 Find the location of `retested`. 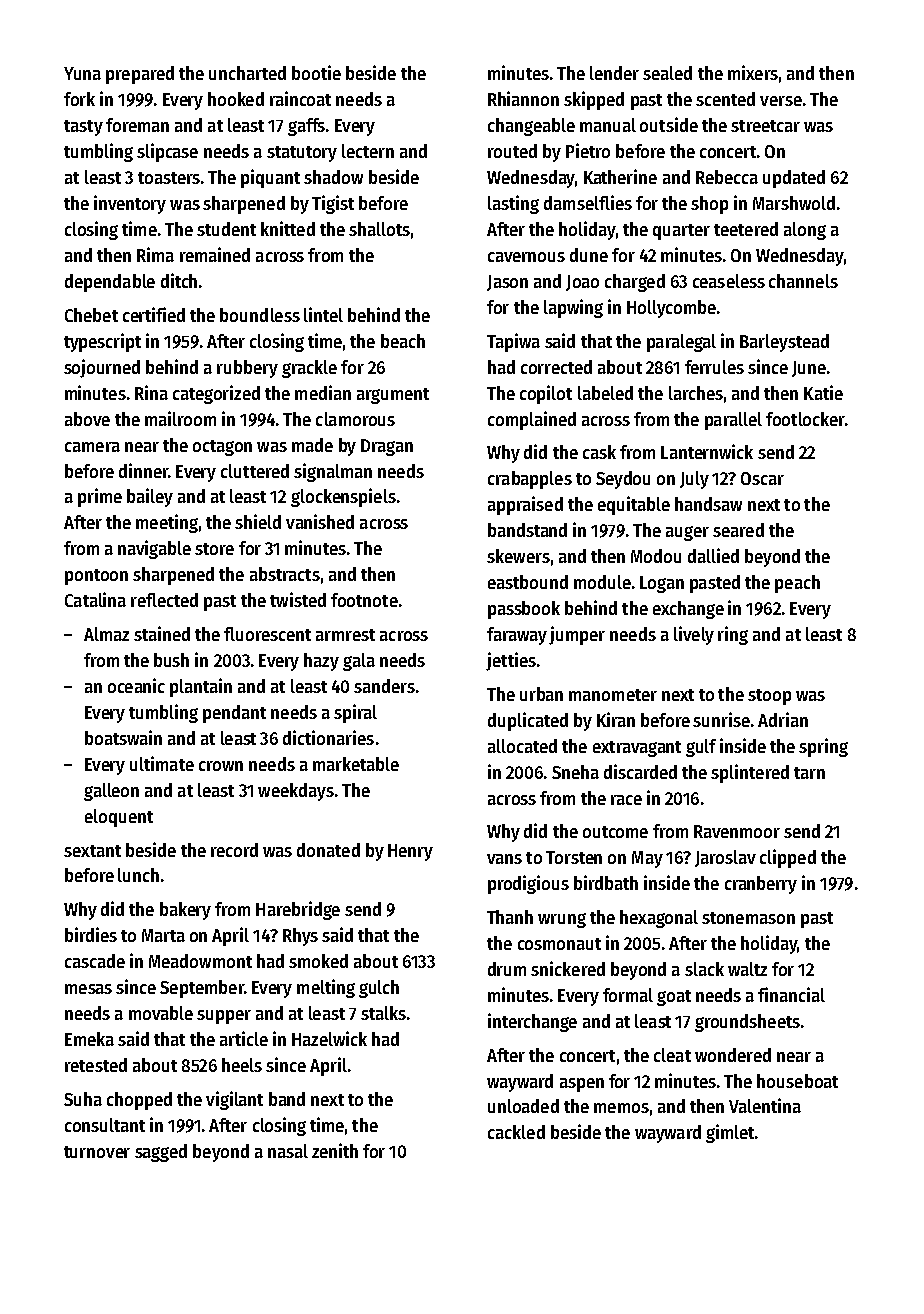

retested is located at coordinates (96, 1065).
